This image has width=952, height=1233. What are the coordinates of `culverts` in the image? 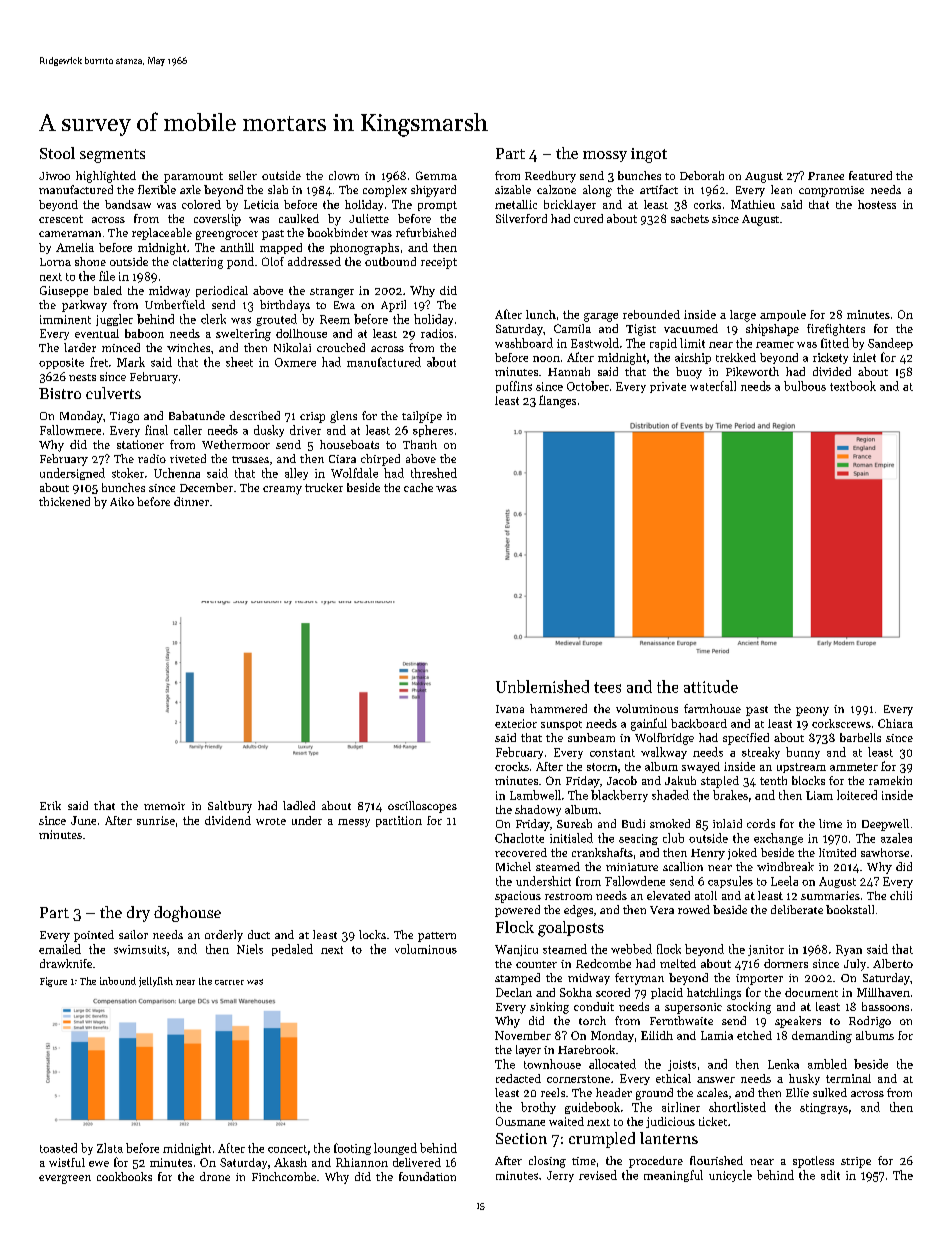 It's located at (113, 393).
